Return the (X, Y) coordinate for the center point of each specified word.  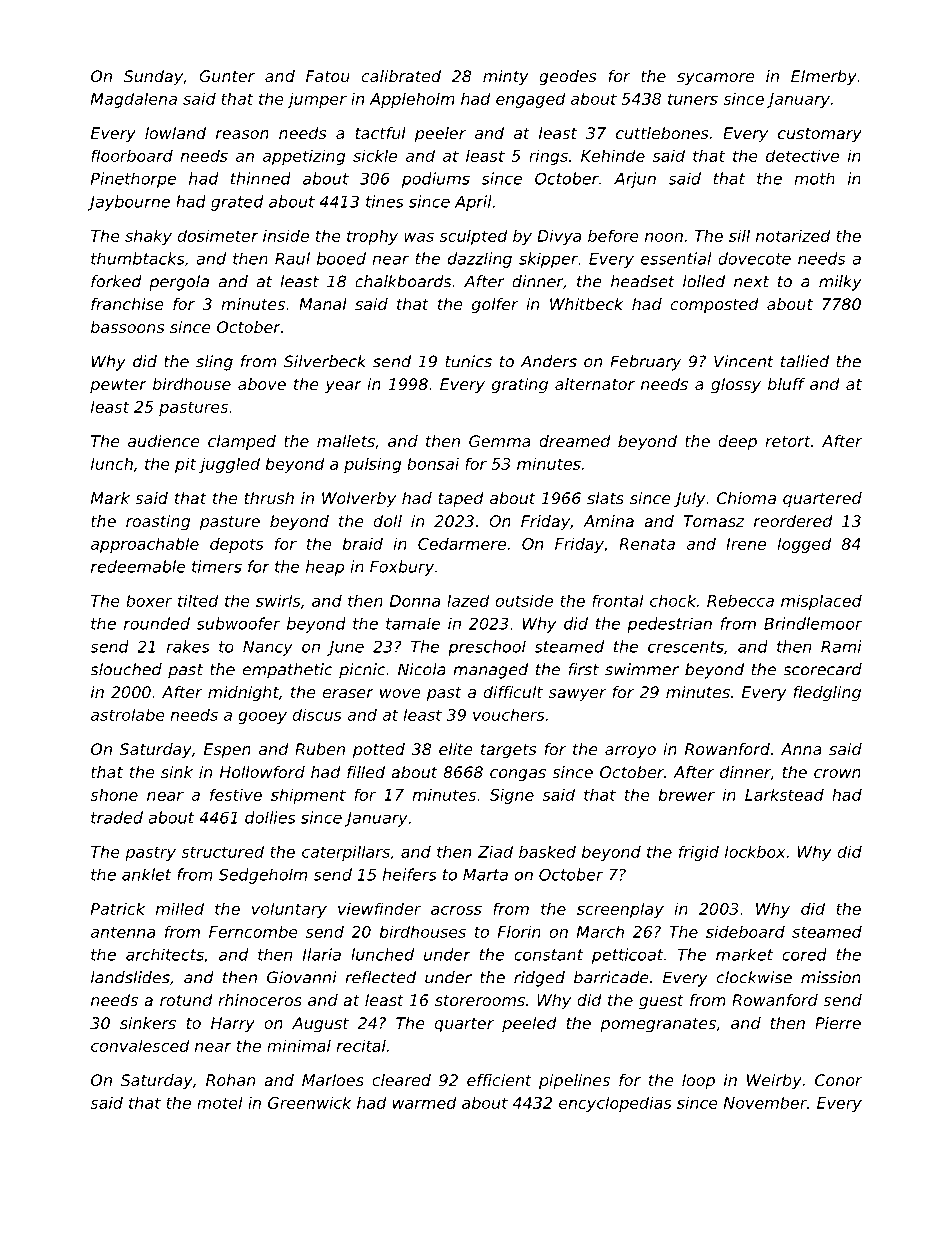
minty (506, 78)
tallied (805, 361)
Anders (549, 361)
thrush (269, 498)
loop (698, 1082)
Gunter (227, 76)
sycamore (715, 79)
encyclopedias (615, 1104)
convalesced (140, 1045)
